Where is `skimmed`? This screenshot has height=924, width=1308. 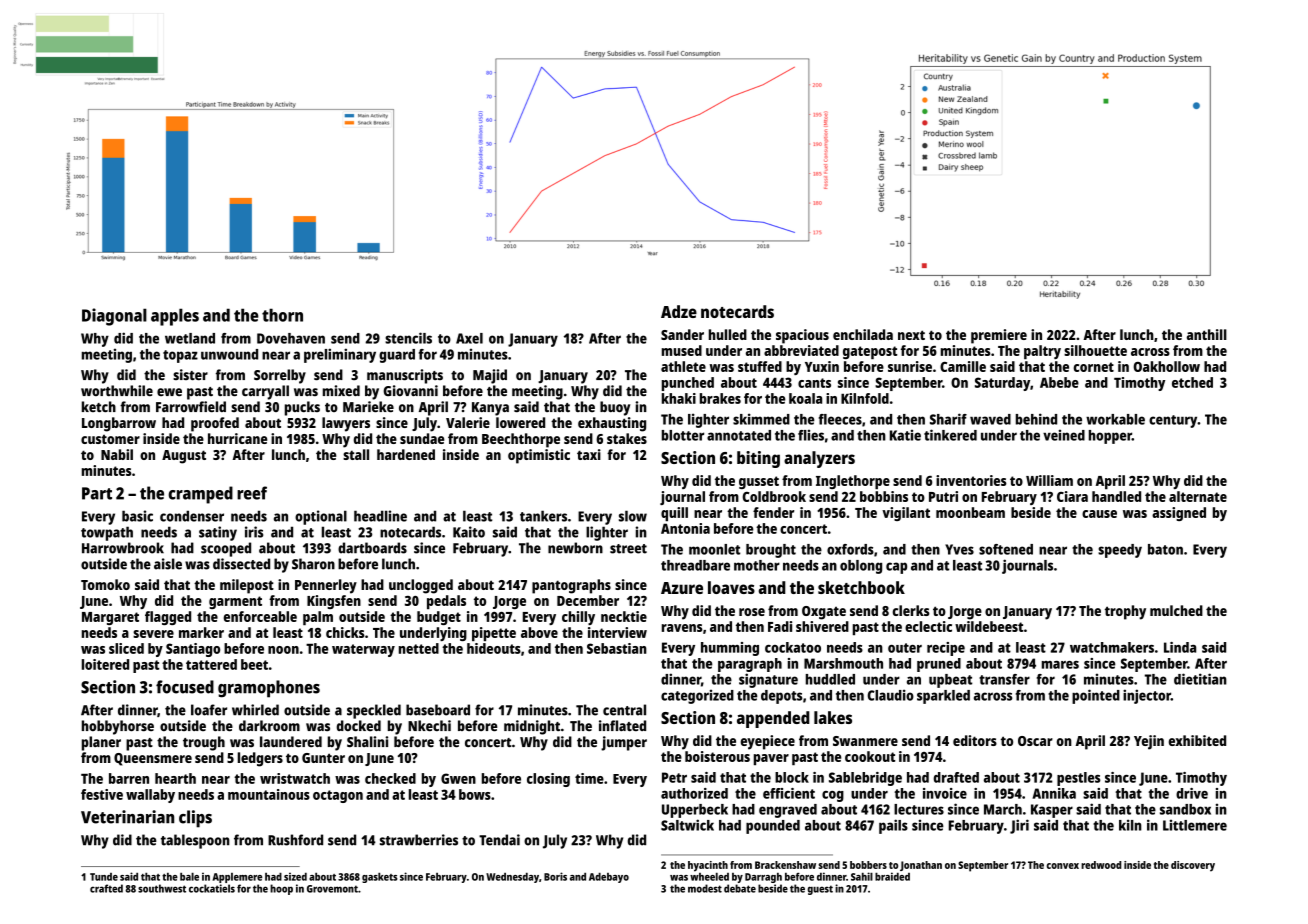
skimmed is located at coordinates (761, 419).
